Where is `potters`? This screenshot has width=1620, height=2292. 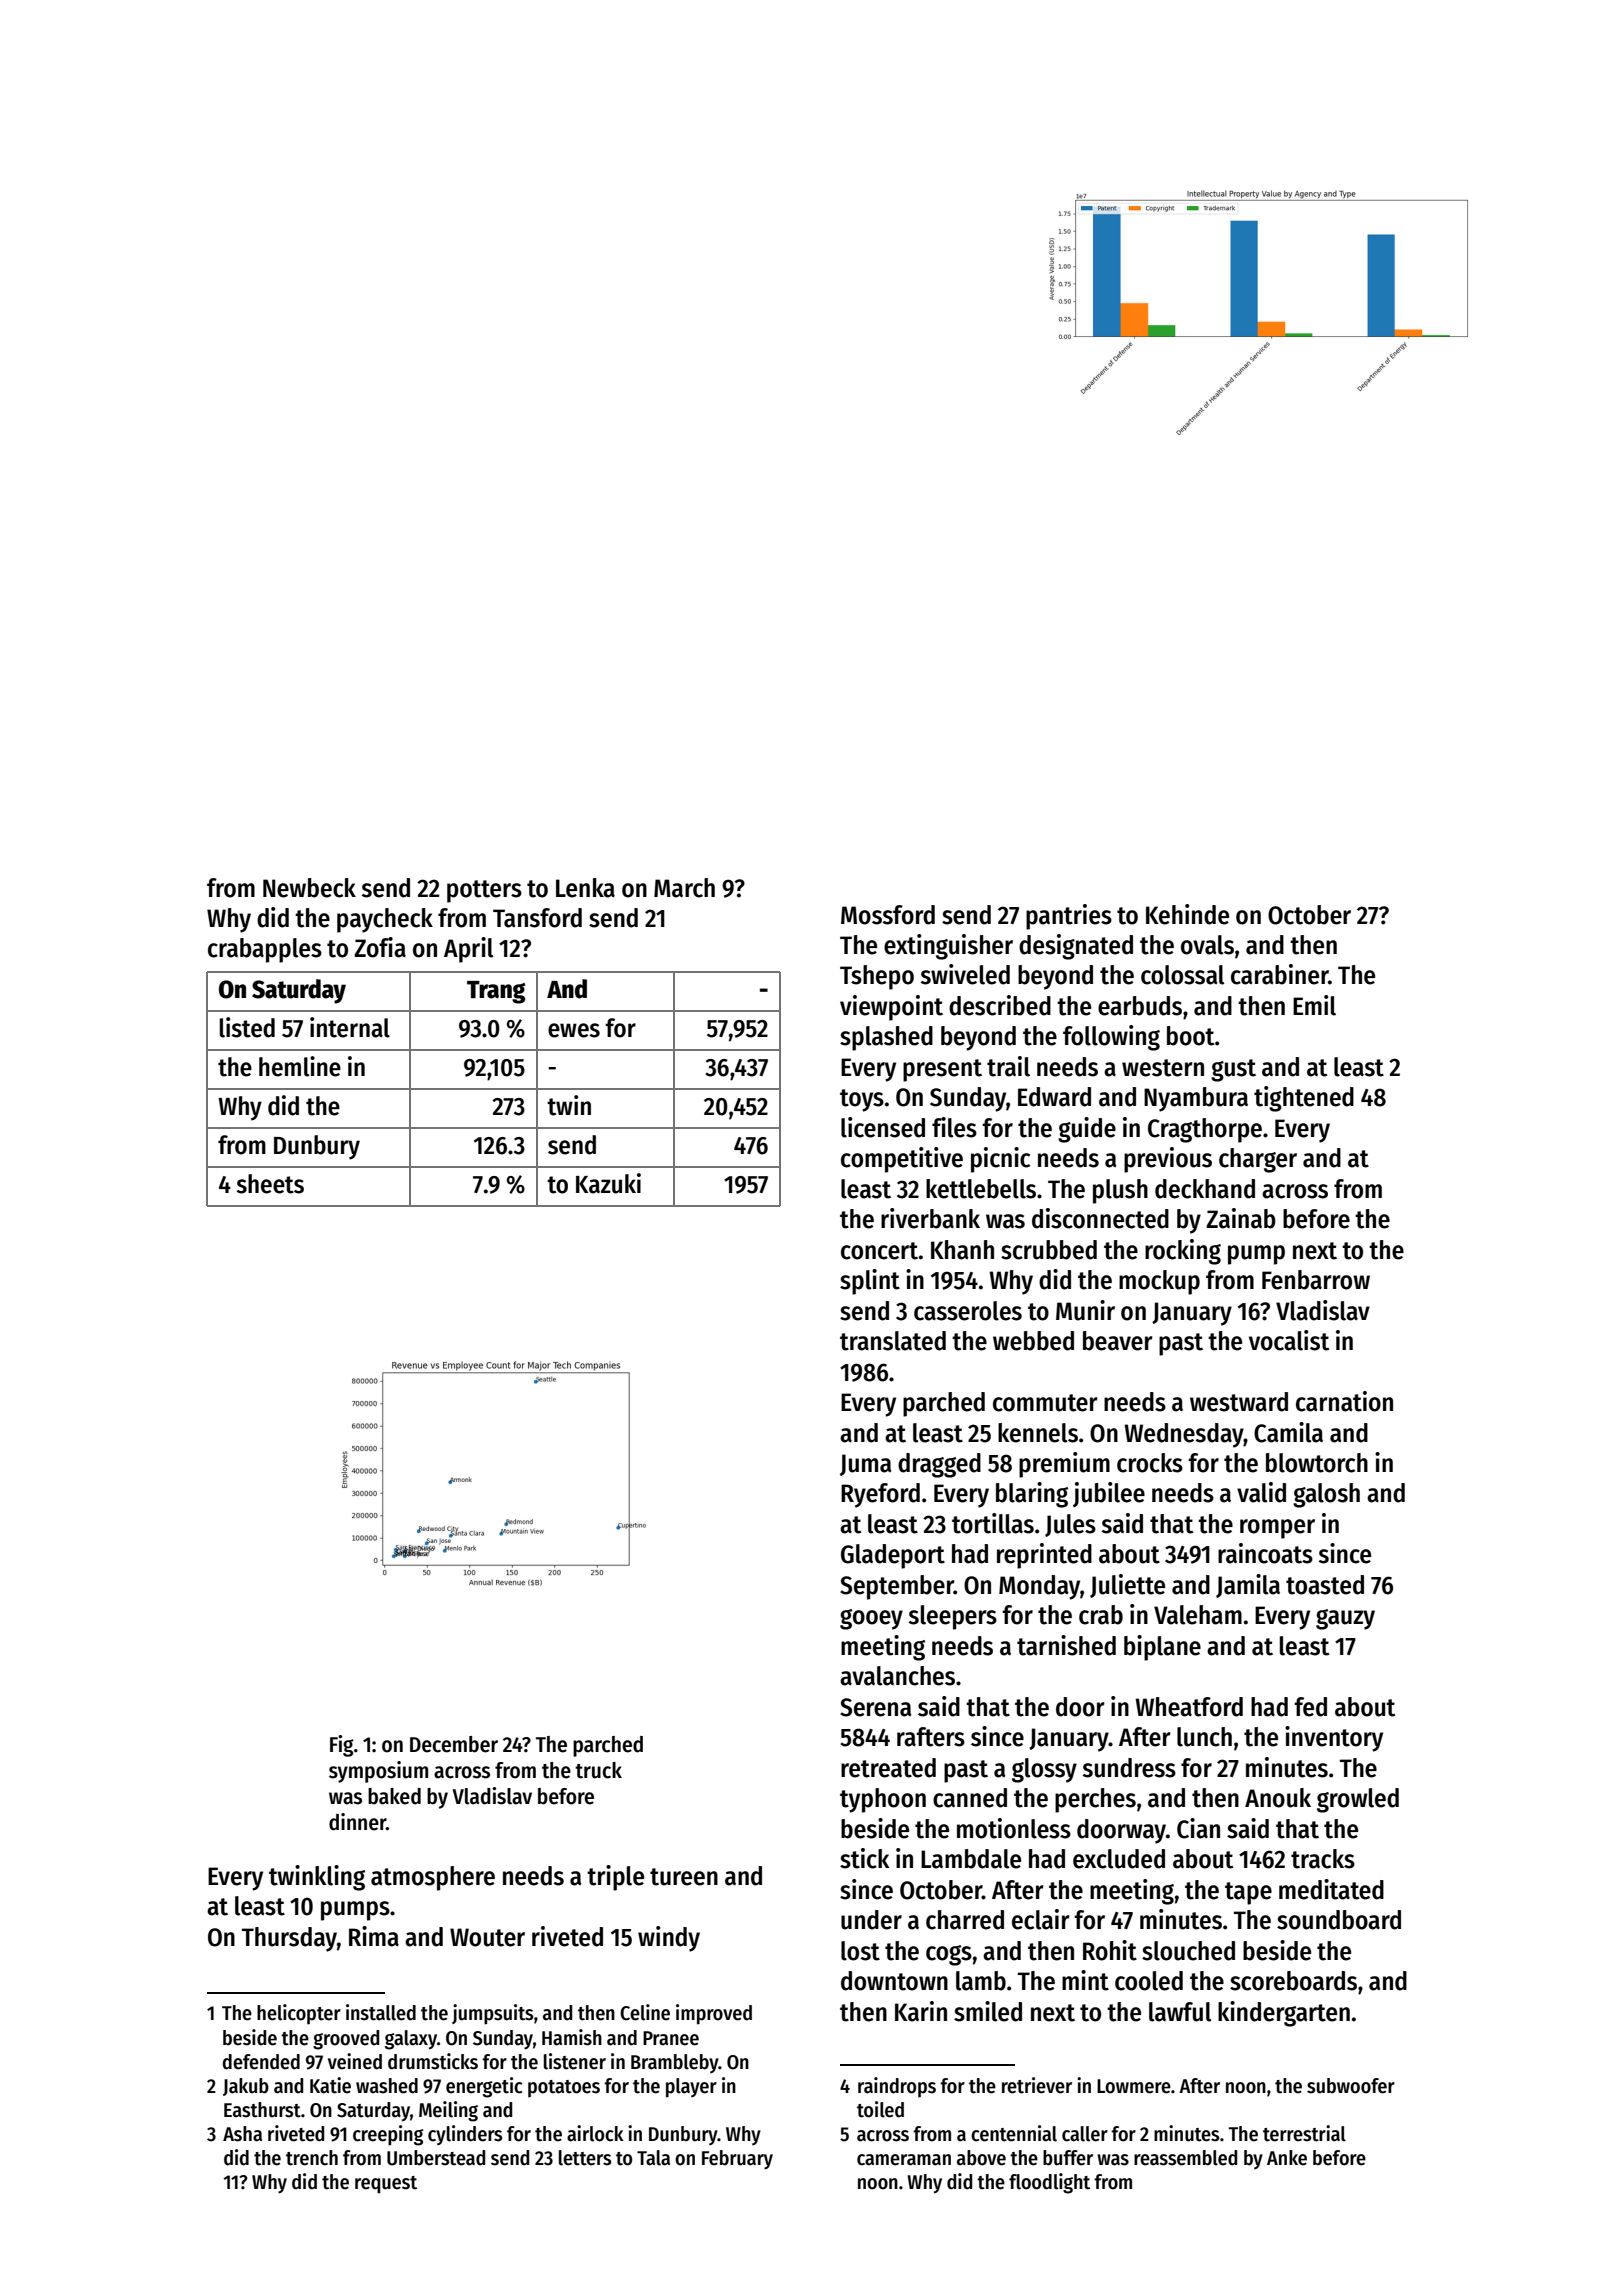
potters is located at coordinates (484, 891).
